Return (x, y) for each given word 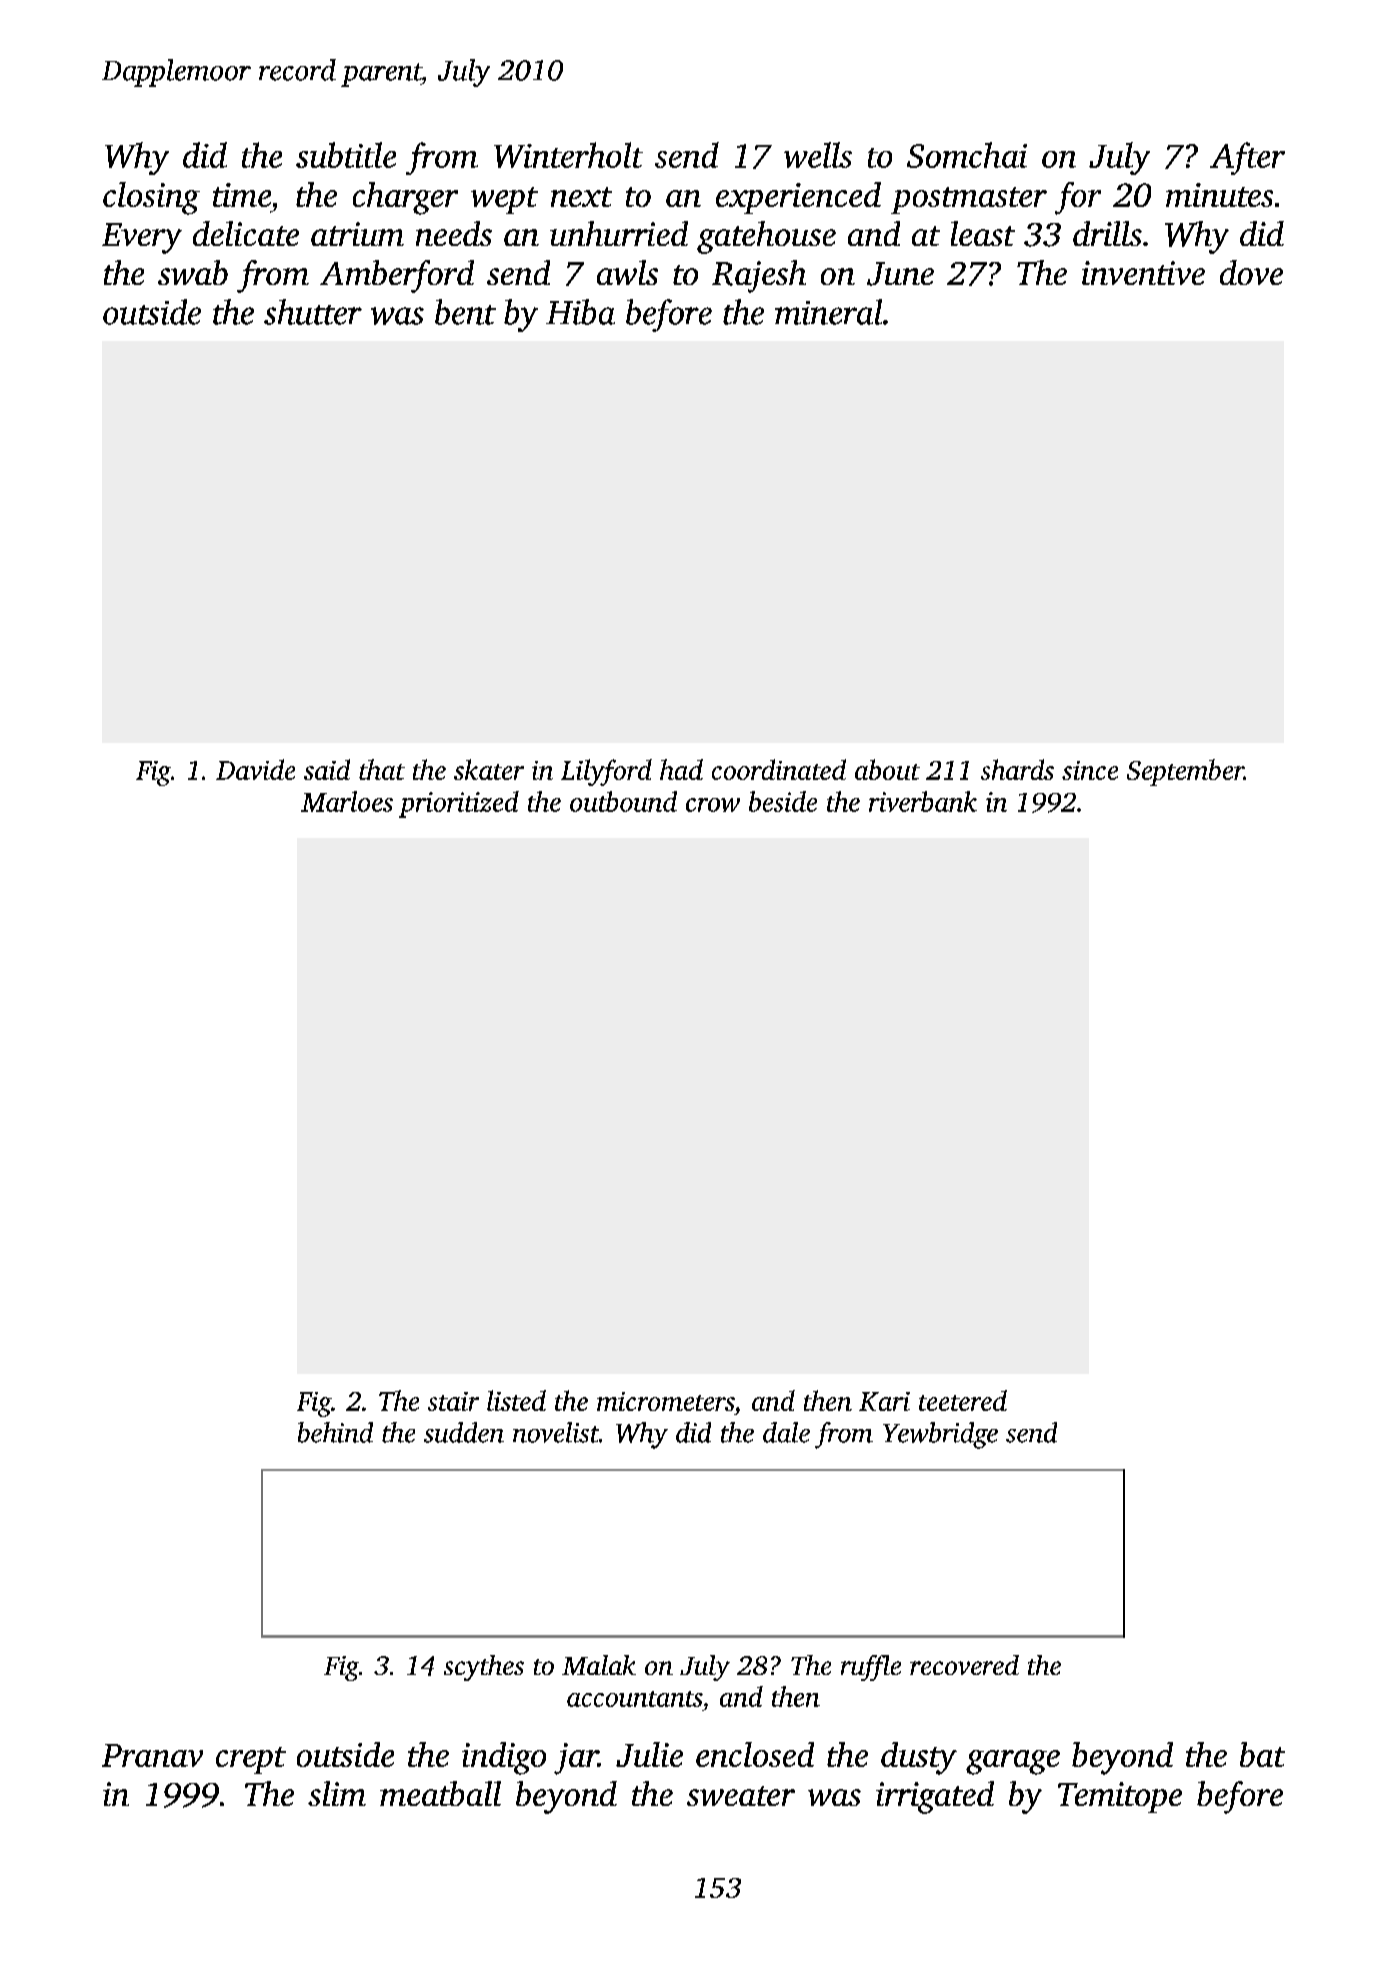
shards (1017, 769)
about (887, 769)
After (1247, 158)
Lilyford (606, 772)
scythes (484, 1668)
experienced (798, 198)
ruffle (871, 1668)
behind (335, 1432)
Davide (255, 769)
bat (1262, 1754)
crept (251, 1760)
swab (193, 272)
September (1185, 772)
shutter (313, 312)
